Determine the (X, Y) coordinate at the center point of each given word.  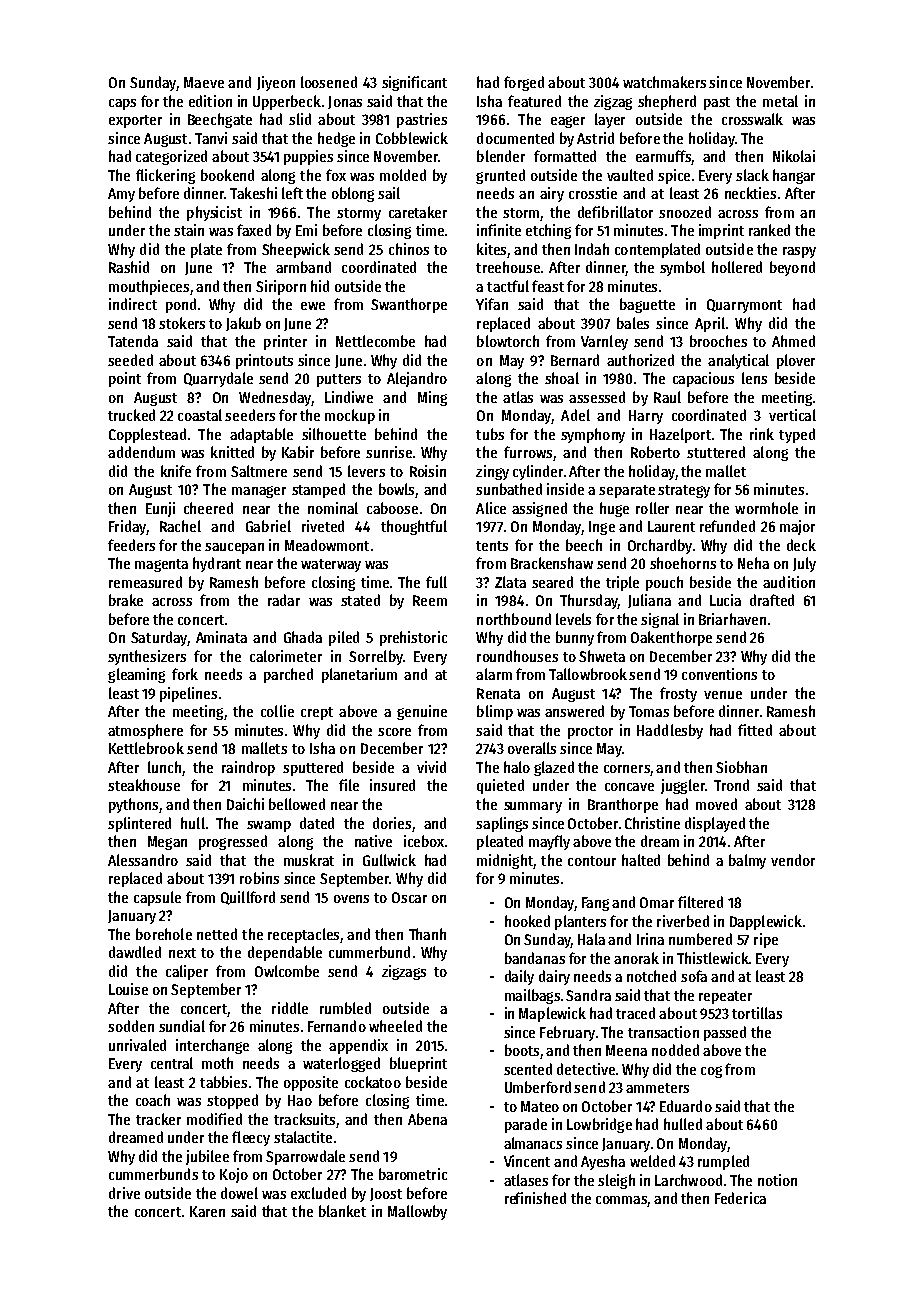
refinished (535, 1198)
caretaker (418, 212)
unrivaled (137, 1045)
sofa (694, 976)
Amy (121, 195)
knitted (232, 452)
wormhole (766, 508)
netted (217, 934)
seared (552, 582)
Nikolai (794, 156)
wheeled (395, 1026)
